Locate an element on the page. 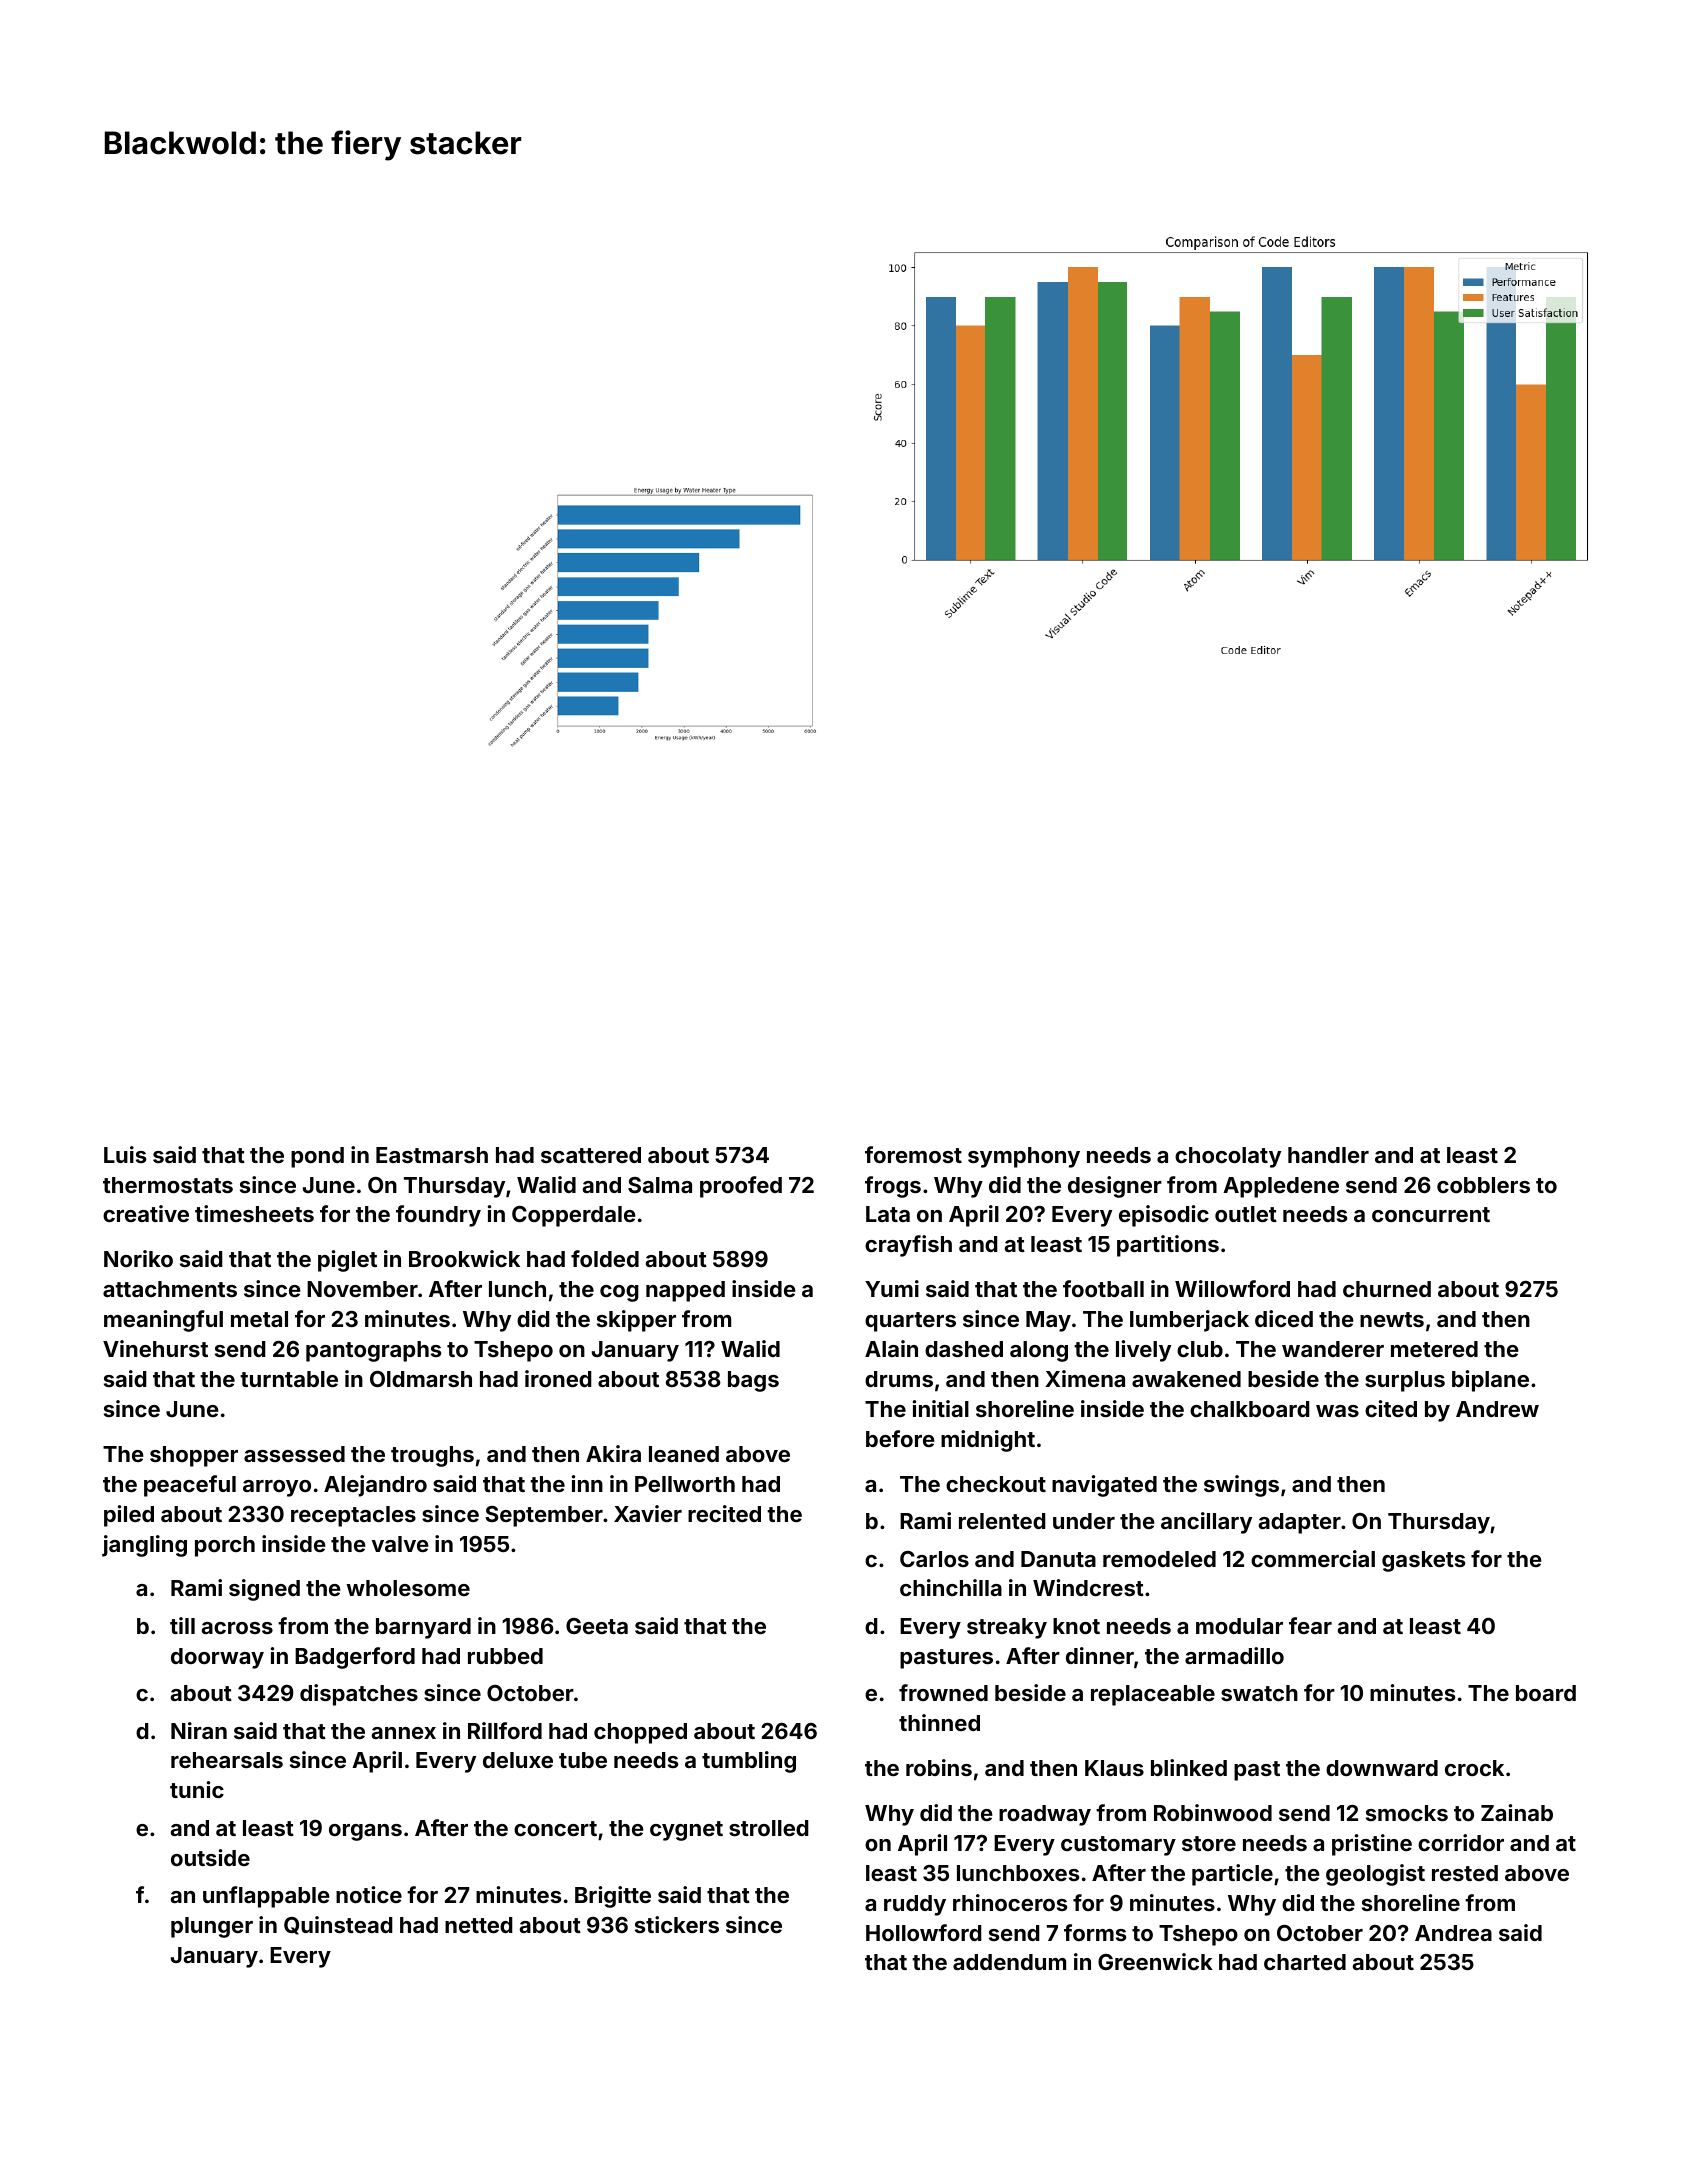 The width and height of the document is (1683, 2178). pantographs is located at coordinates (373, 1351).
